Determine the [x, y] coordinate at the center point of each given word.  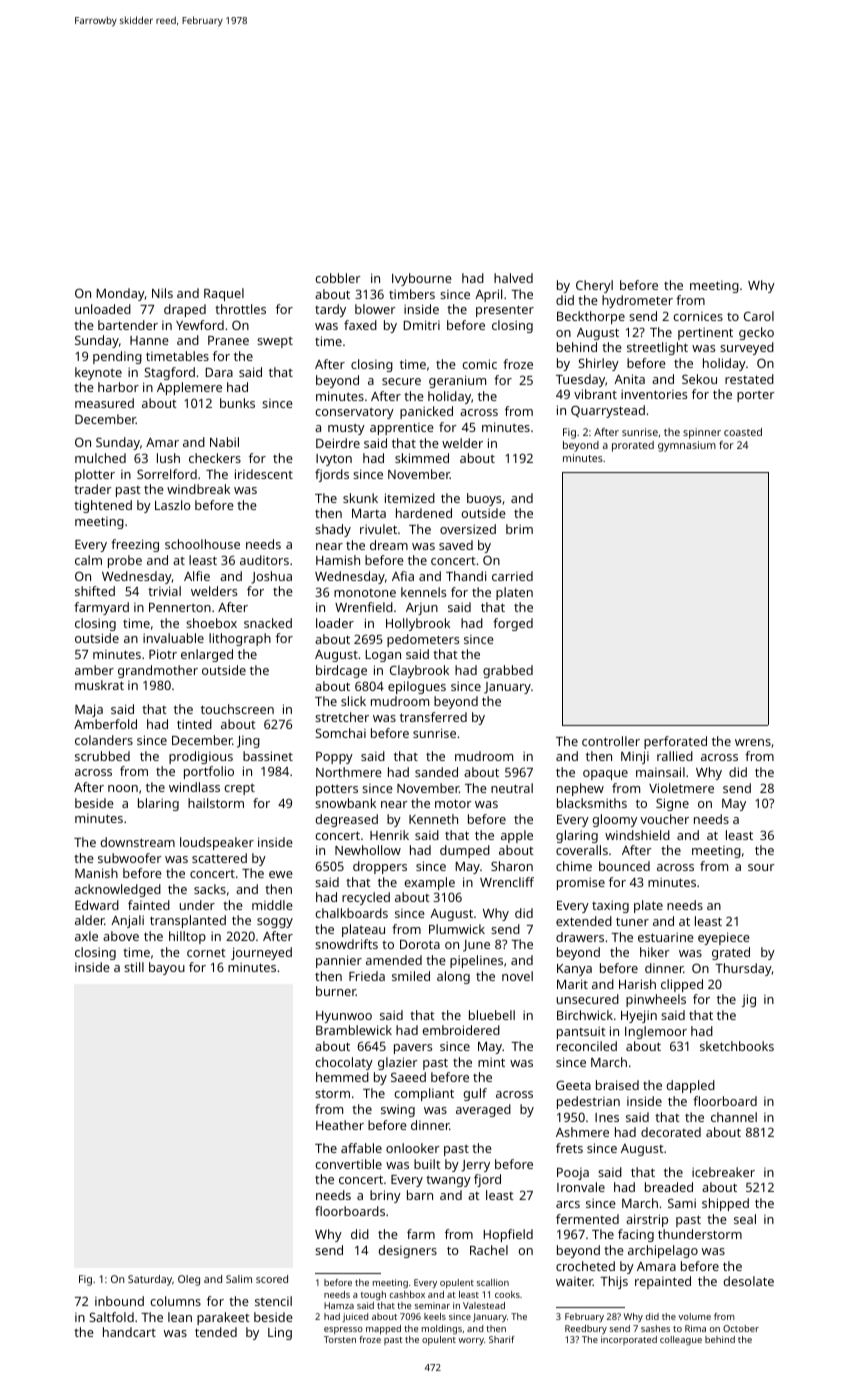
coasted [743, 432]
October [741, 1328]
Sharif [502, 1339]
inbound [119, 1301]
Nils [162, 293]
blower [375, 309]
